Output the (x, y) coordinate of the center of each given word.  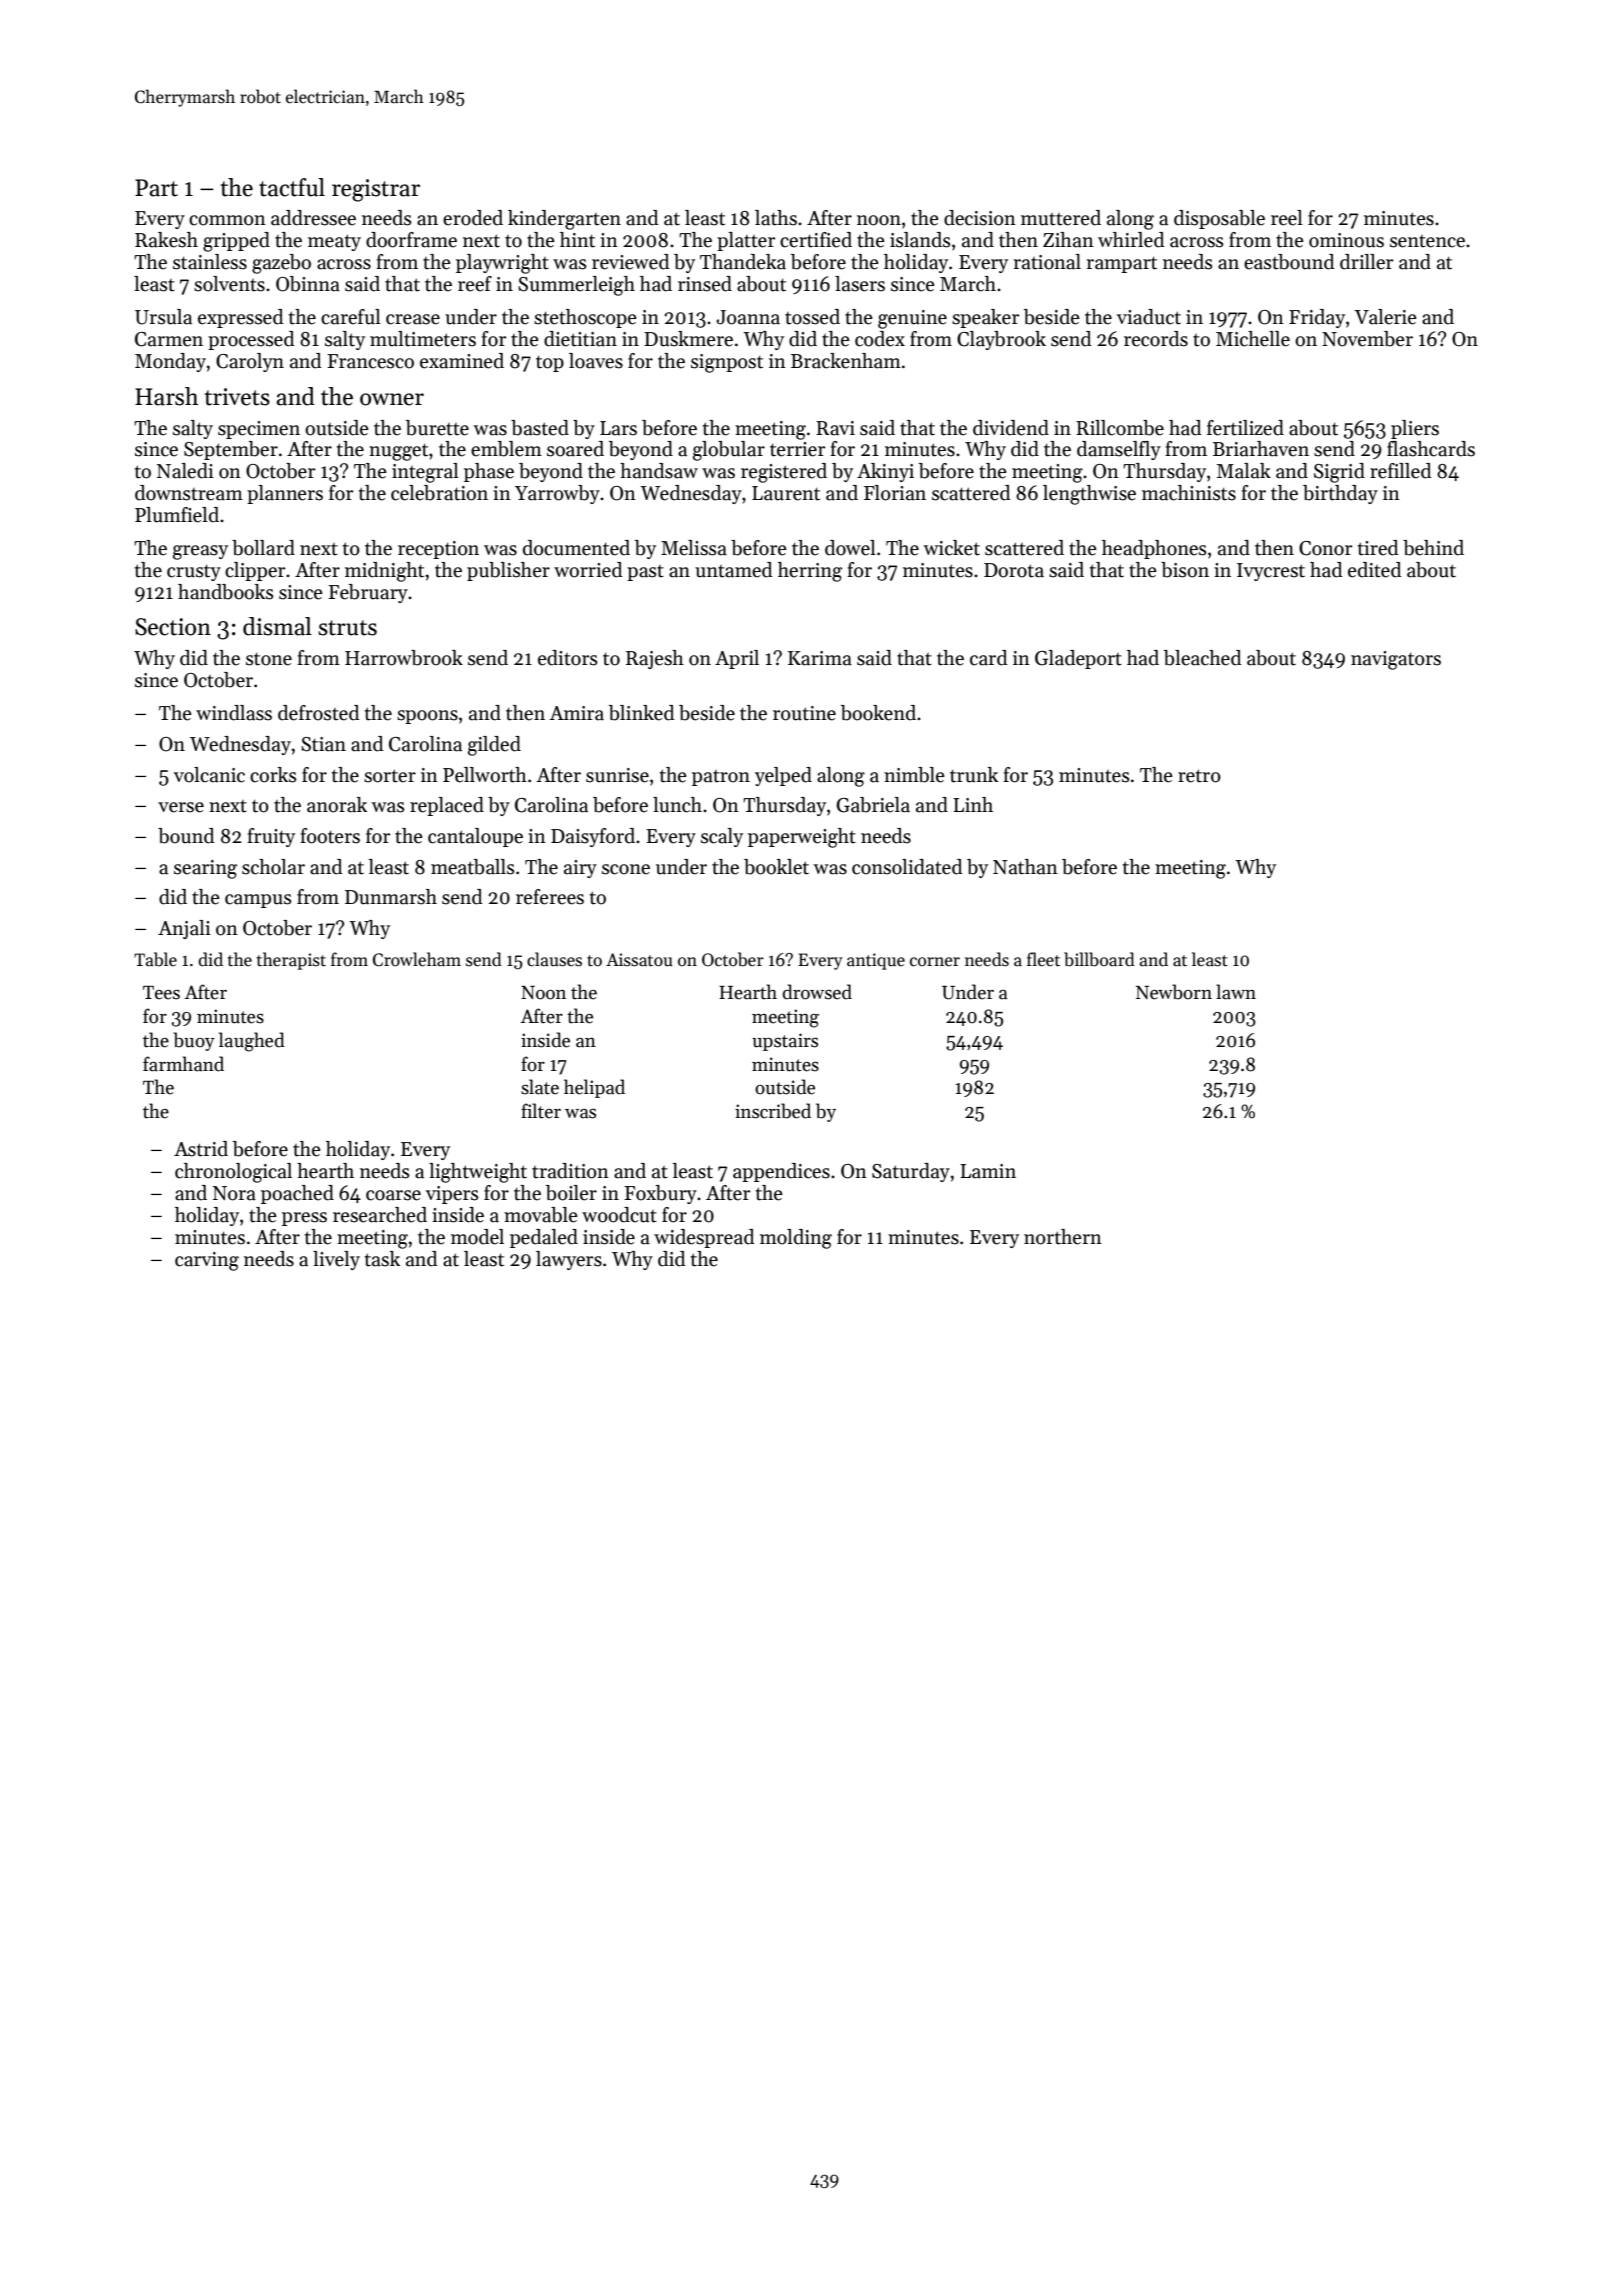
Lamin (988, 1171)
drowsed (817, 992)
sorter (390, 776)
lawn (1236, 992)
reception (438, 550)
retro (1199, 776)
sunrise (617, 775)
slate (540, 1087)
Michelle (1253, 339)
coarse (393, 1195)
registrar (376, 190)
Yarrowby (557, 494)
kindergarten (564, 220)
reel (1287, 218)
